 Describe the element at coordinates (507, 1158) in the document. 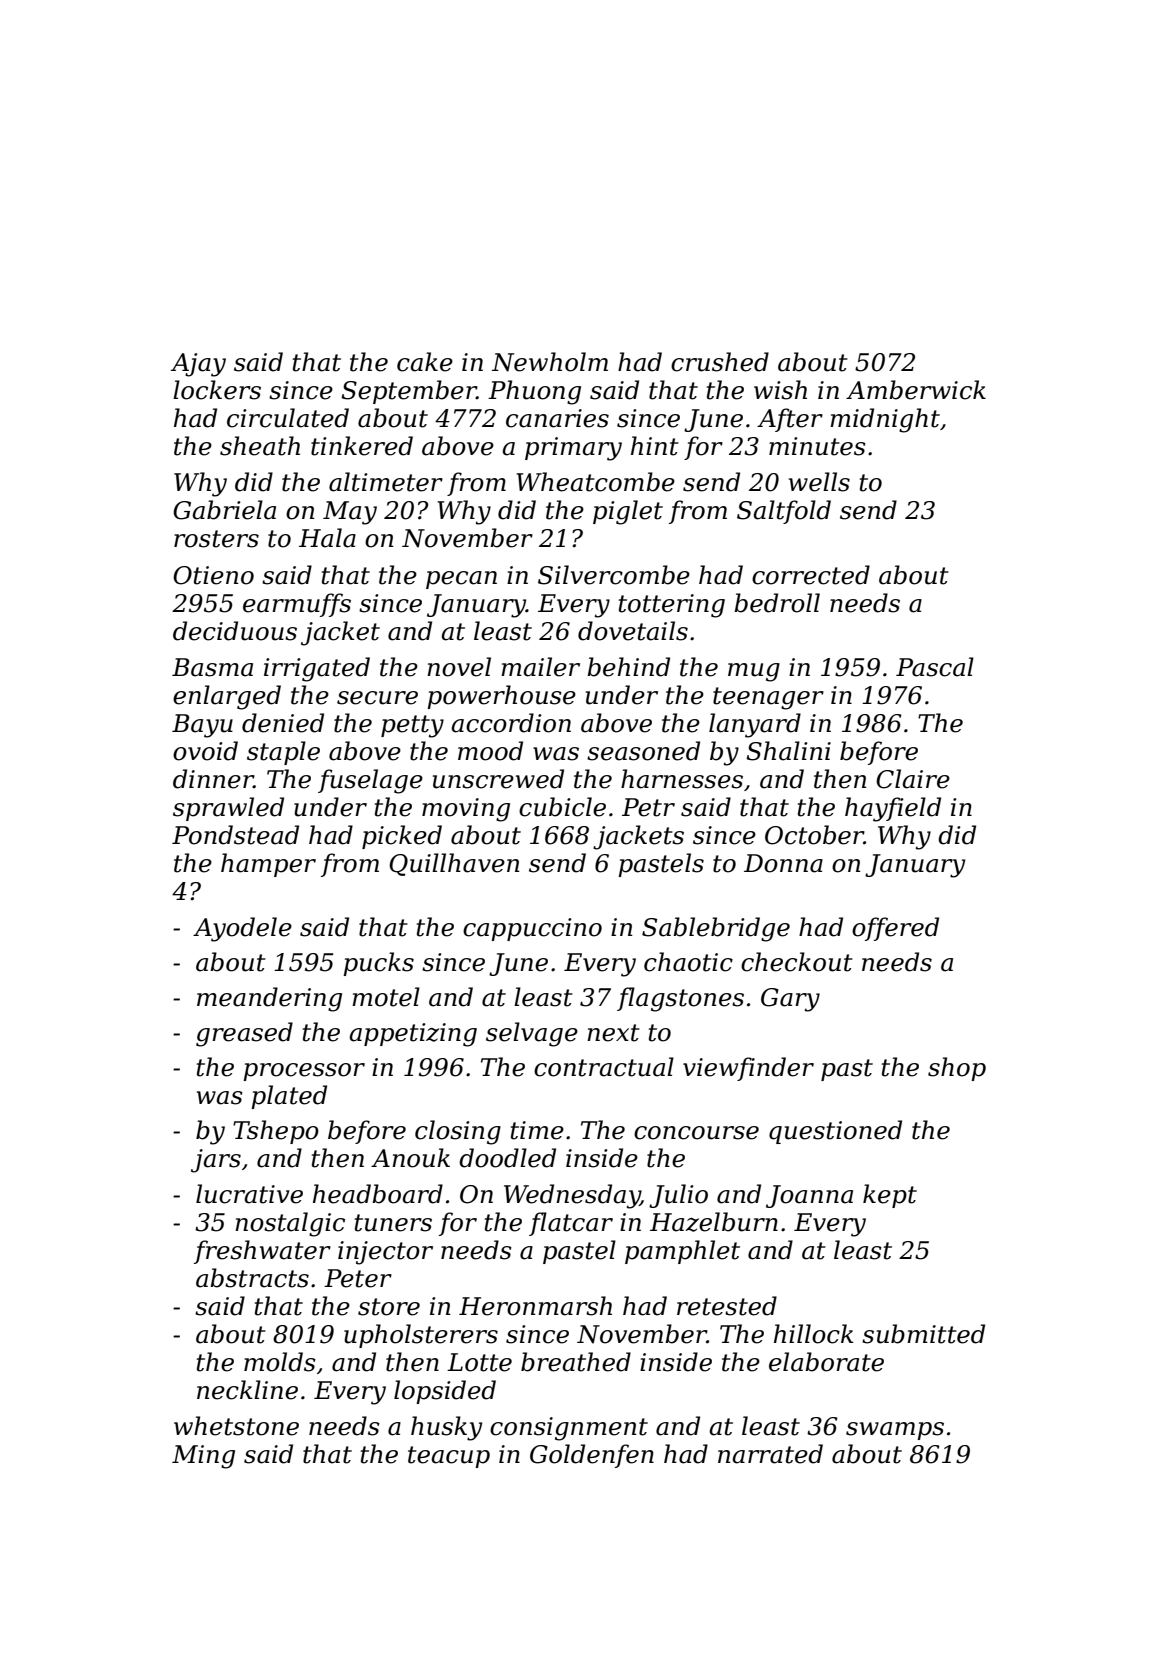

I see `doodled` at that location.
